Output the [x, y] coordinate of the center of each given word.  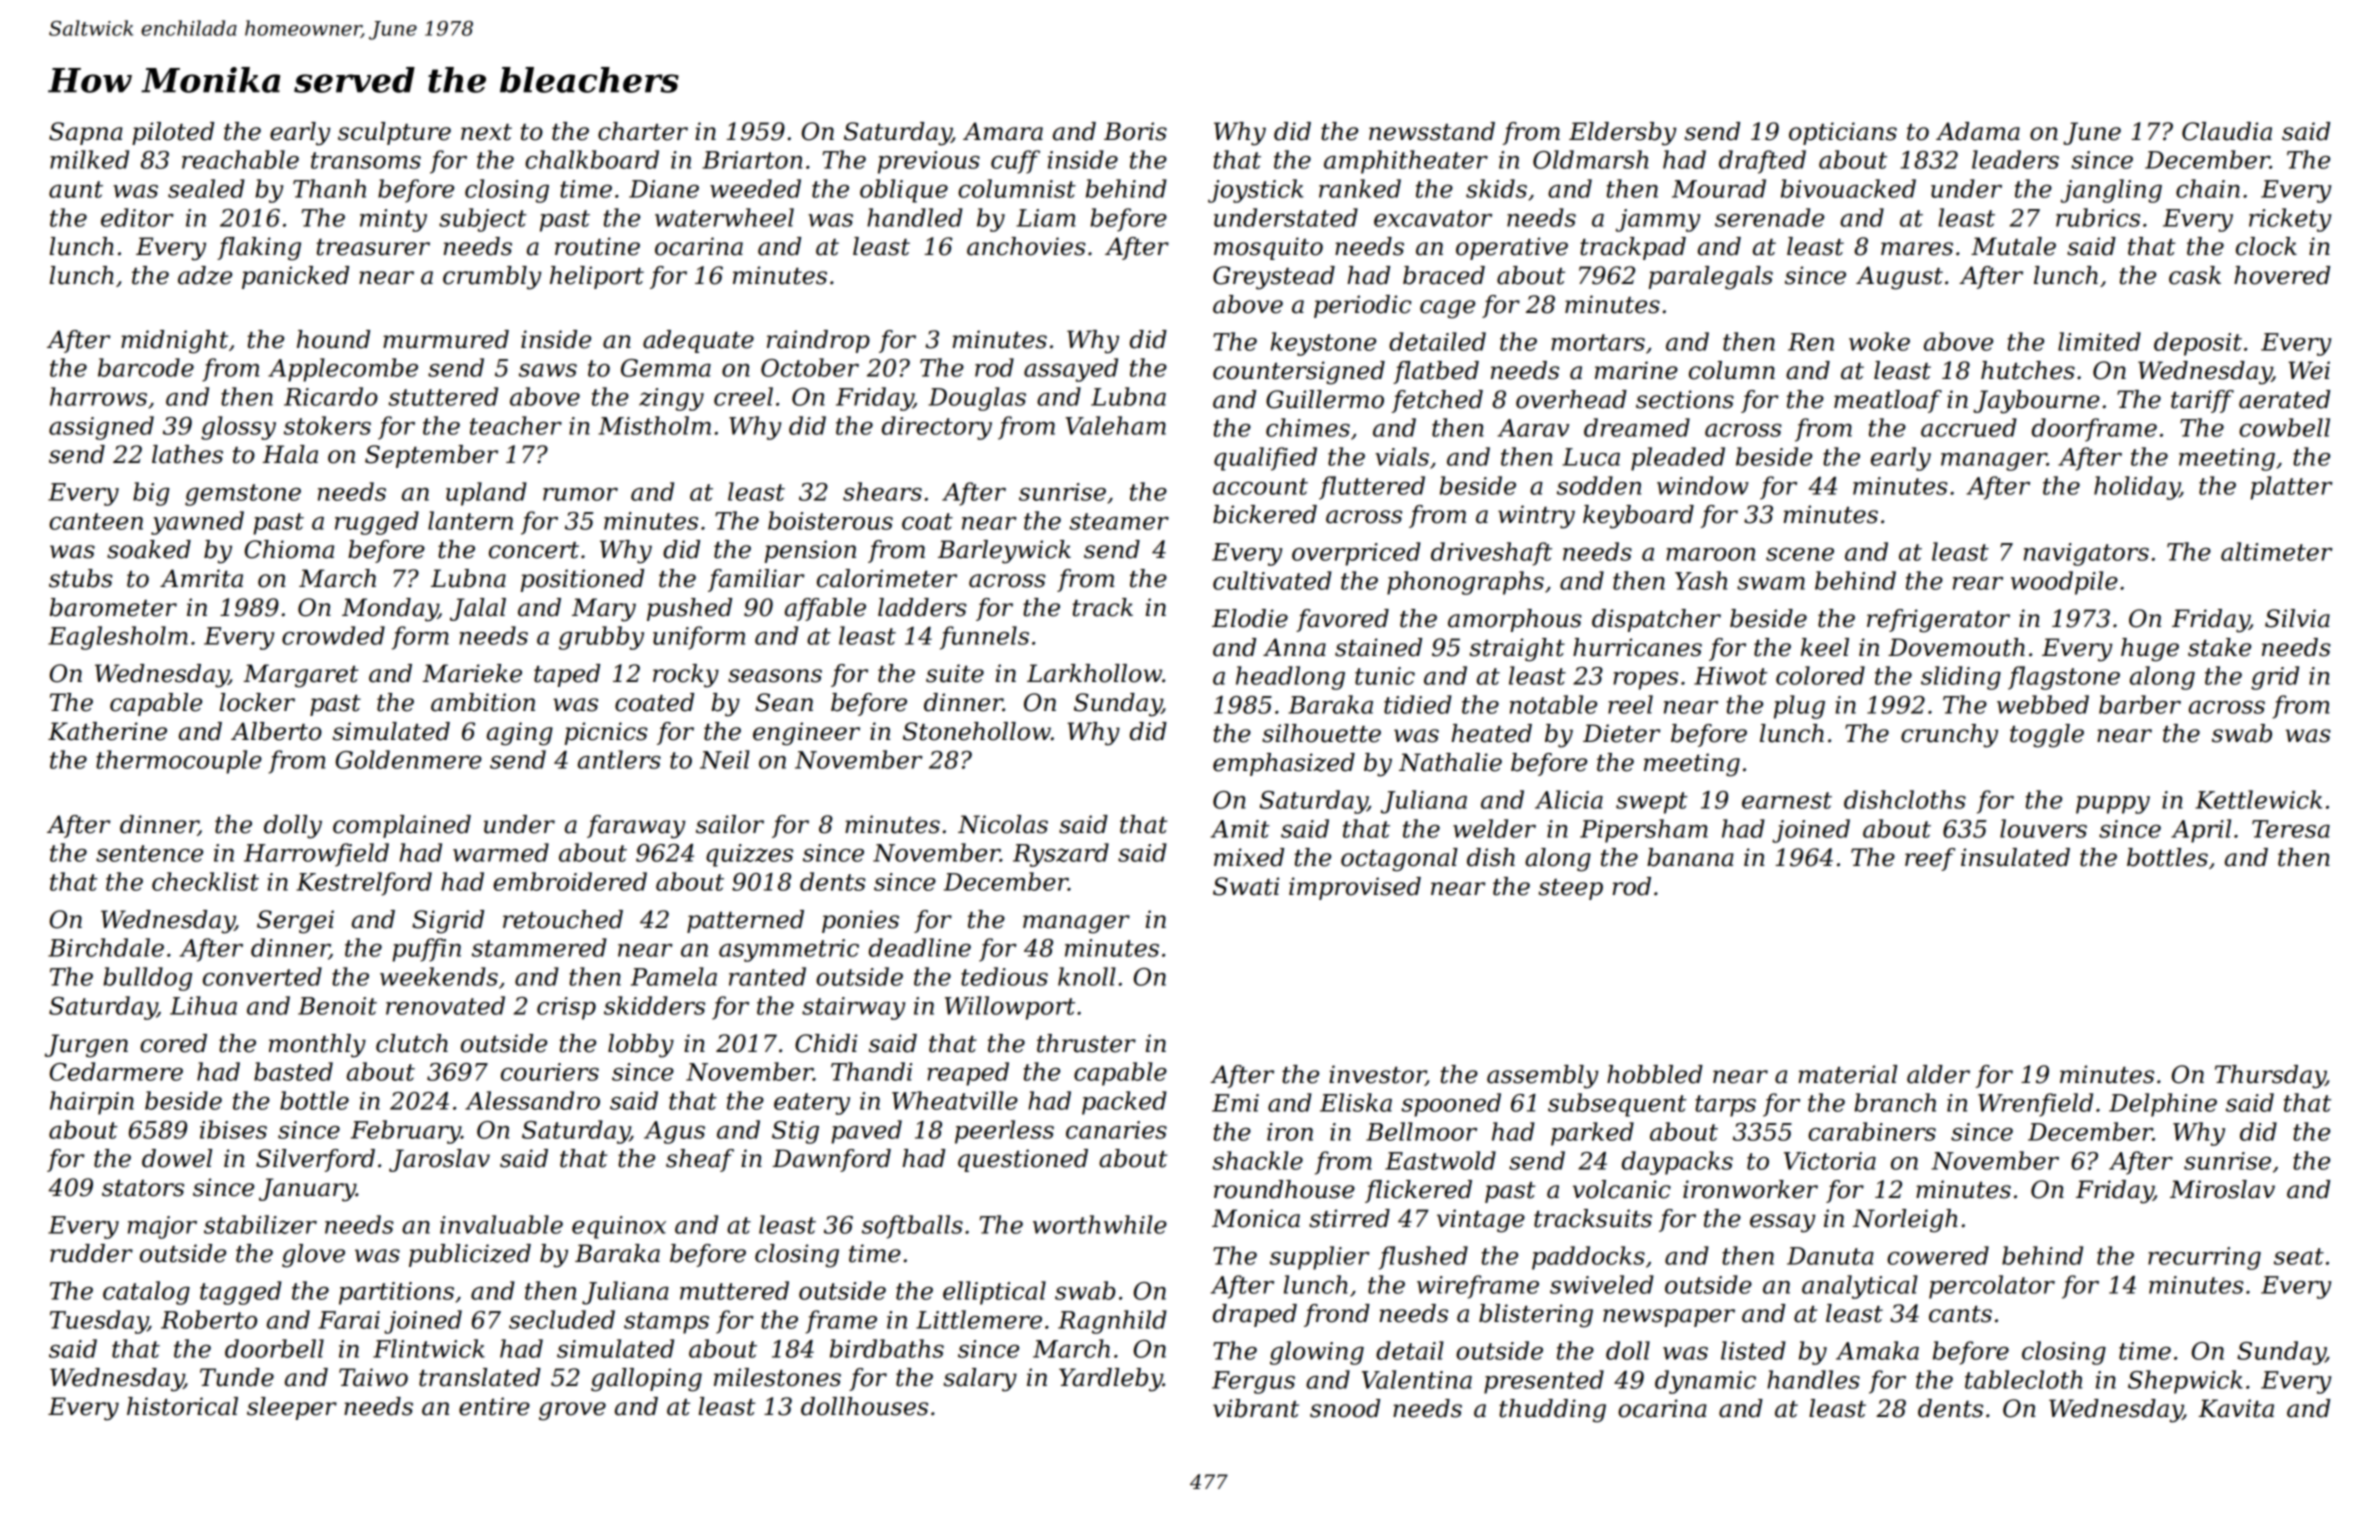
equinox [619, 1227]
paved [866, 1132]
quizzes [749, 855]
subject [483, 220]
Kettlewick [2258, 799]
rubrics [2098, 217]
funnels [984, 638]
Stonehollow [977, 731]
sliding [1961, 678]
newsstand [1432, 131]
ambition [483, 702]
